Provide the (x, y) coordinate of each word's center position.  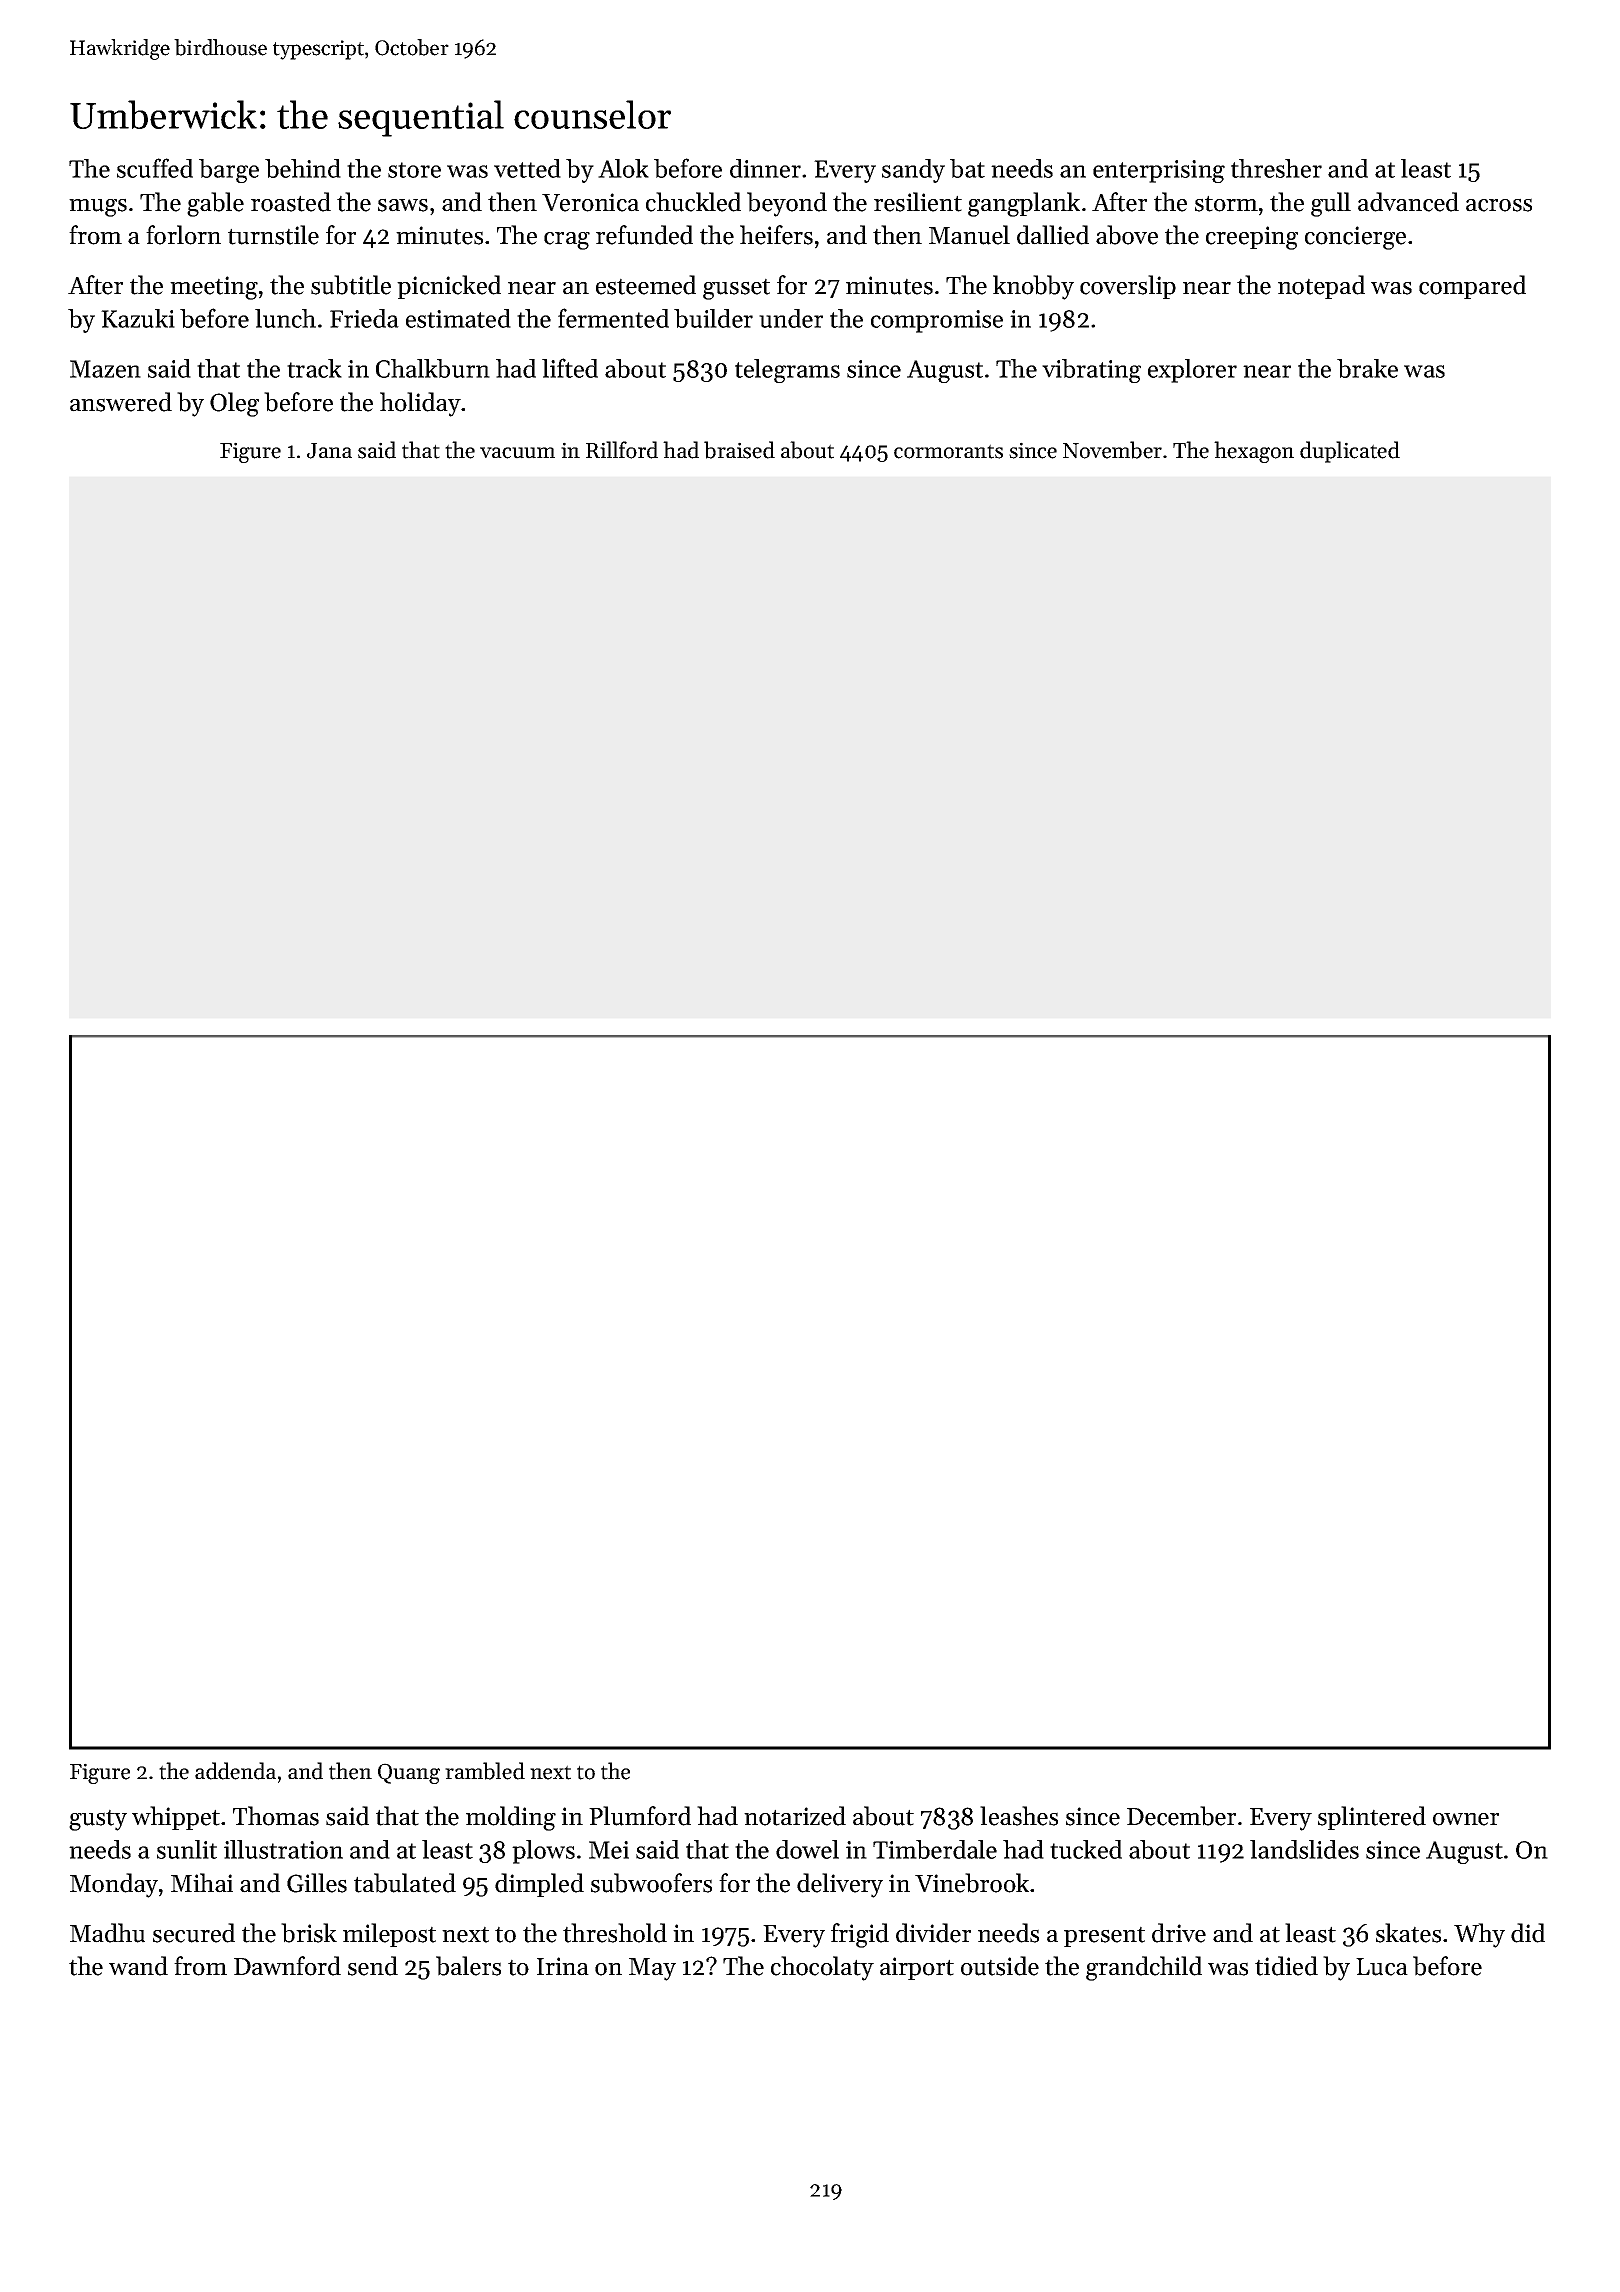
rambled (485, 1771)
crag (567, 241)
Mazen (105, 369)
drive (1179, 1933)
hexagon (1254, 452)
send (373, 1966)
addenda (235, 1771)
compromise (937, 321)
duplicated (1350, 452)
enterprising (1159, 171)
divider (933, 1933)
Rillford (622, 450)
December (1181, 1816)
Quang (409, 1773)
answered (121, 402)
